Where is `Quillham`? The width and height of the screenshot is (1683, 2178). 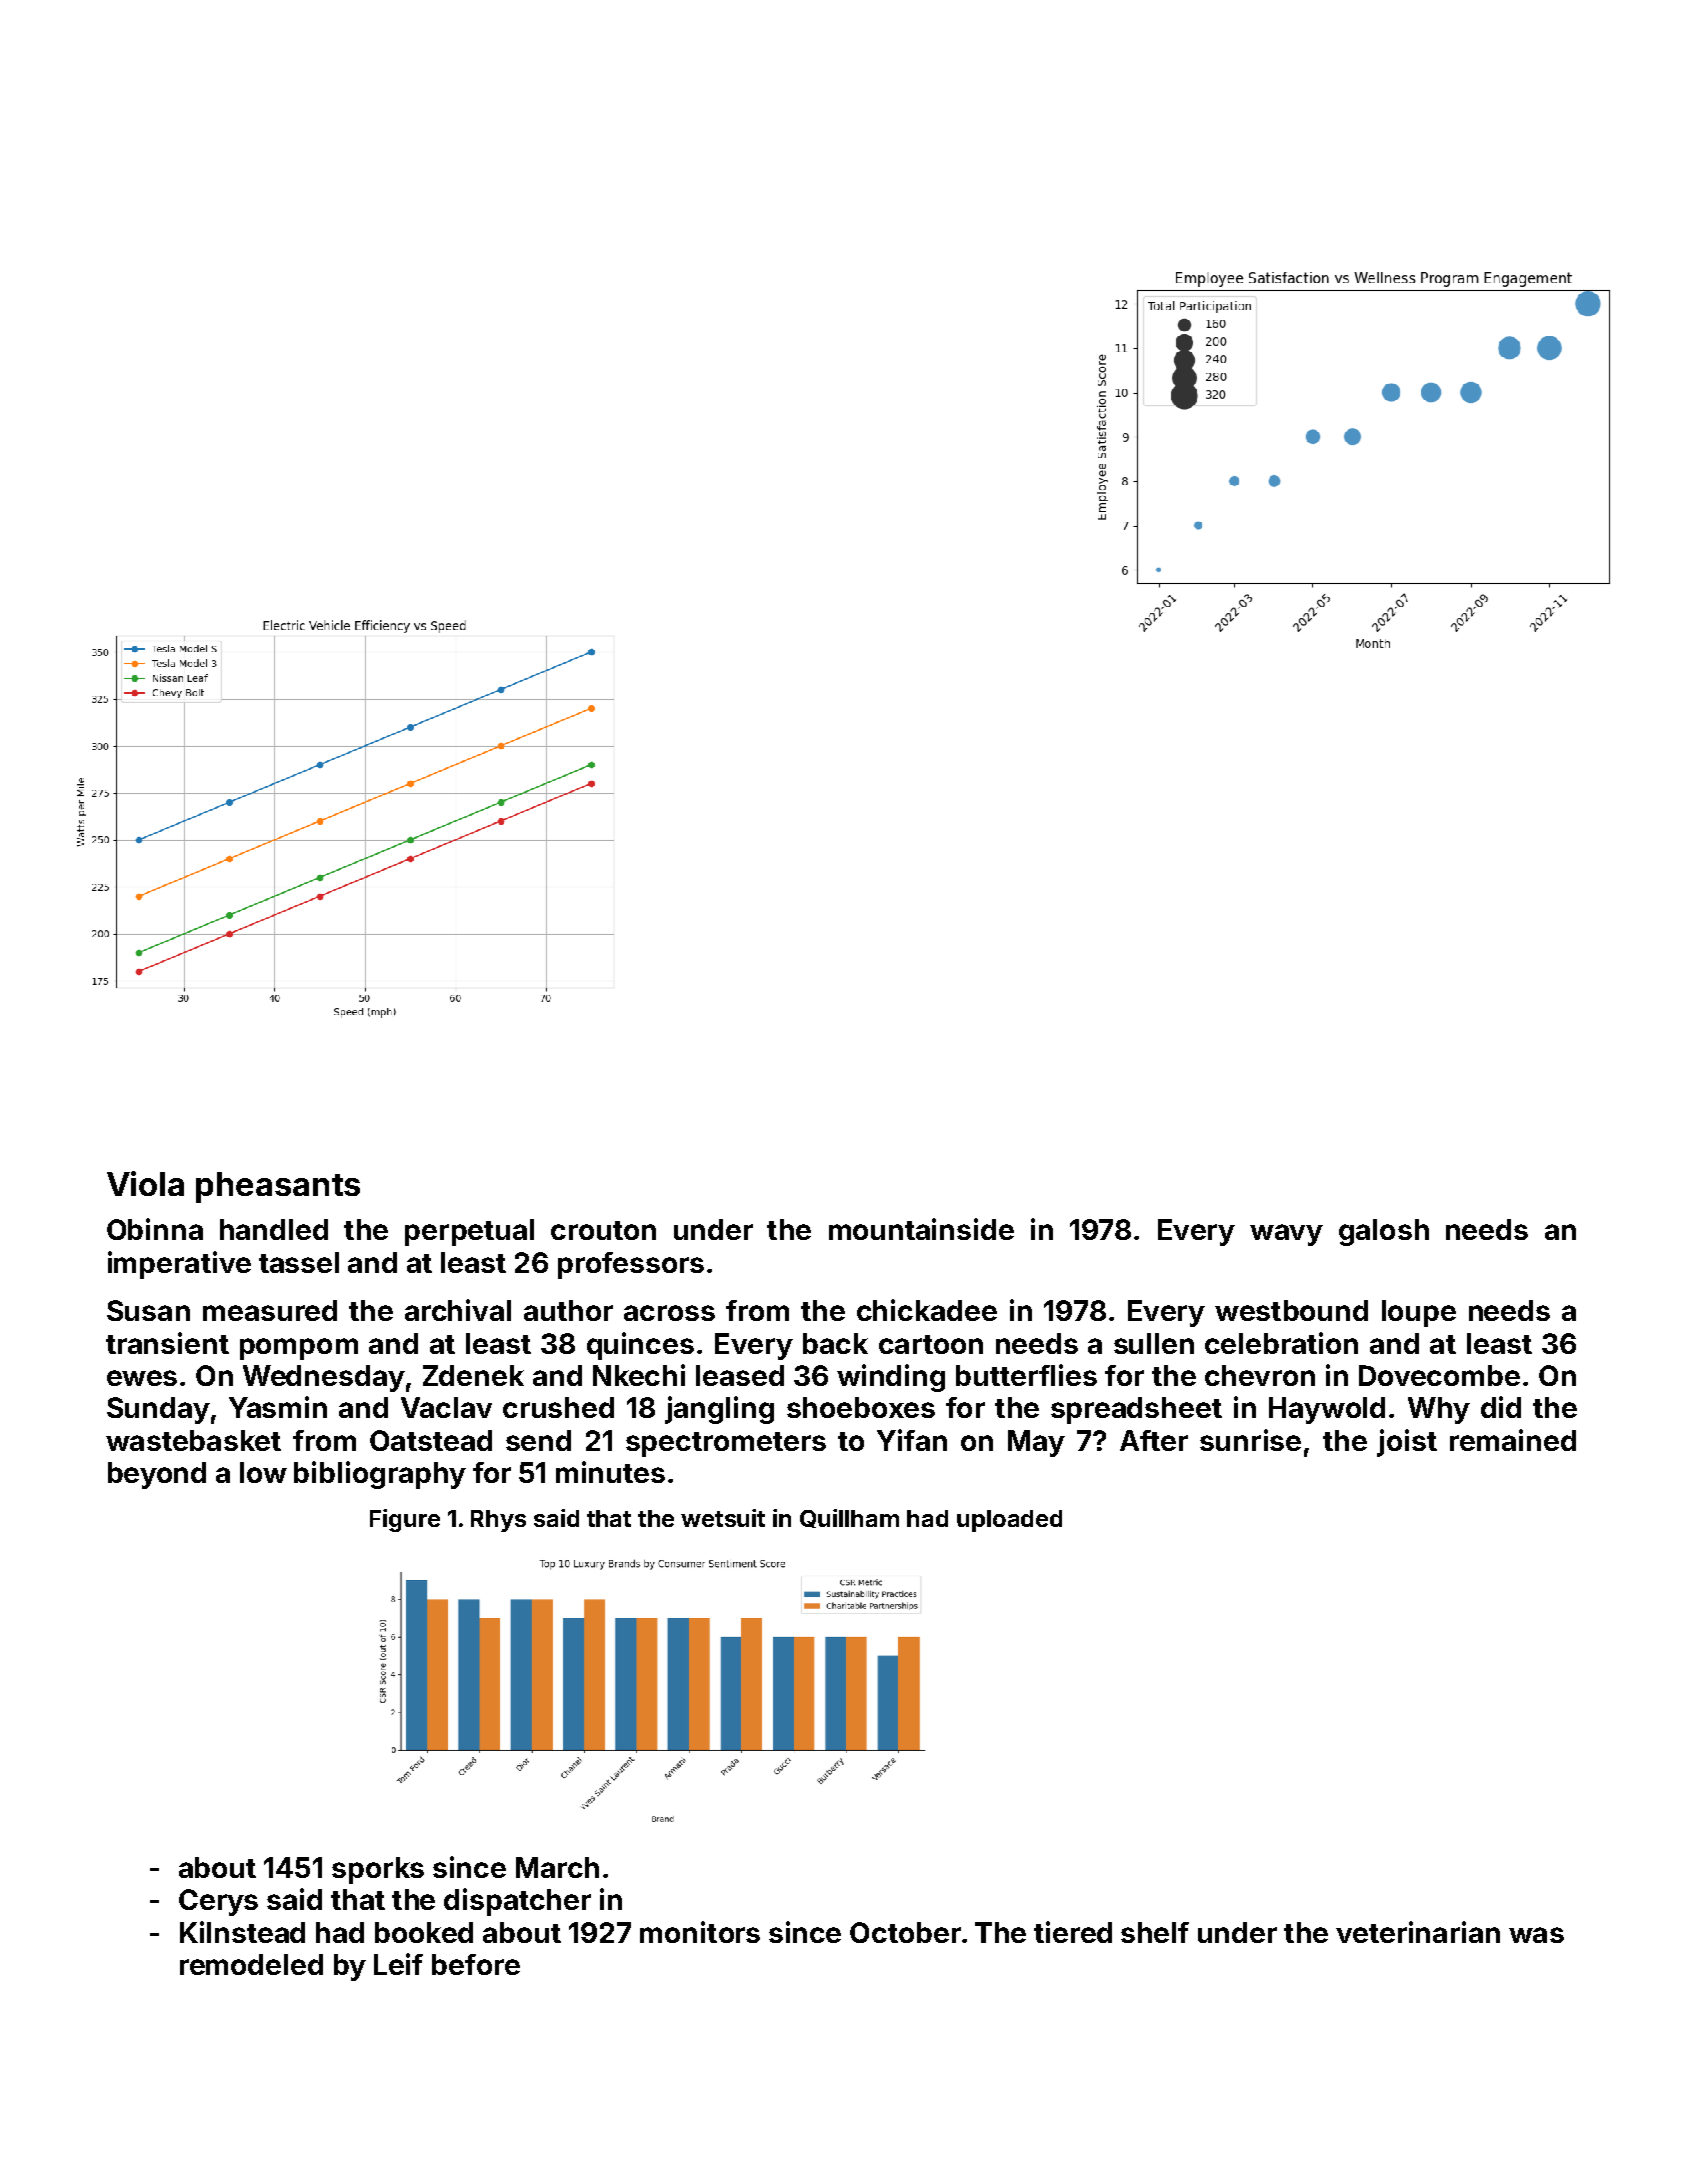 Quillham is located at coordinates (849, 1518).
